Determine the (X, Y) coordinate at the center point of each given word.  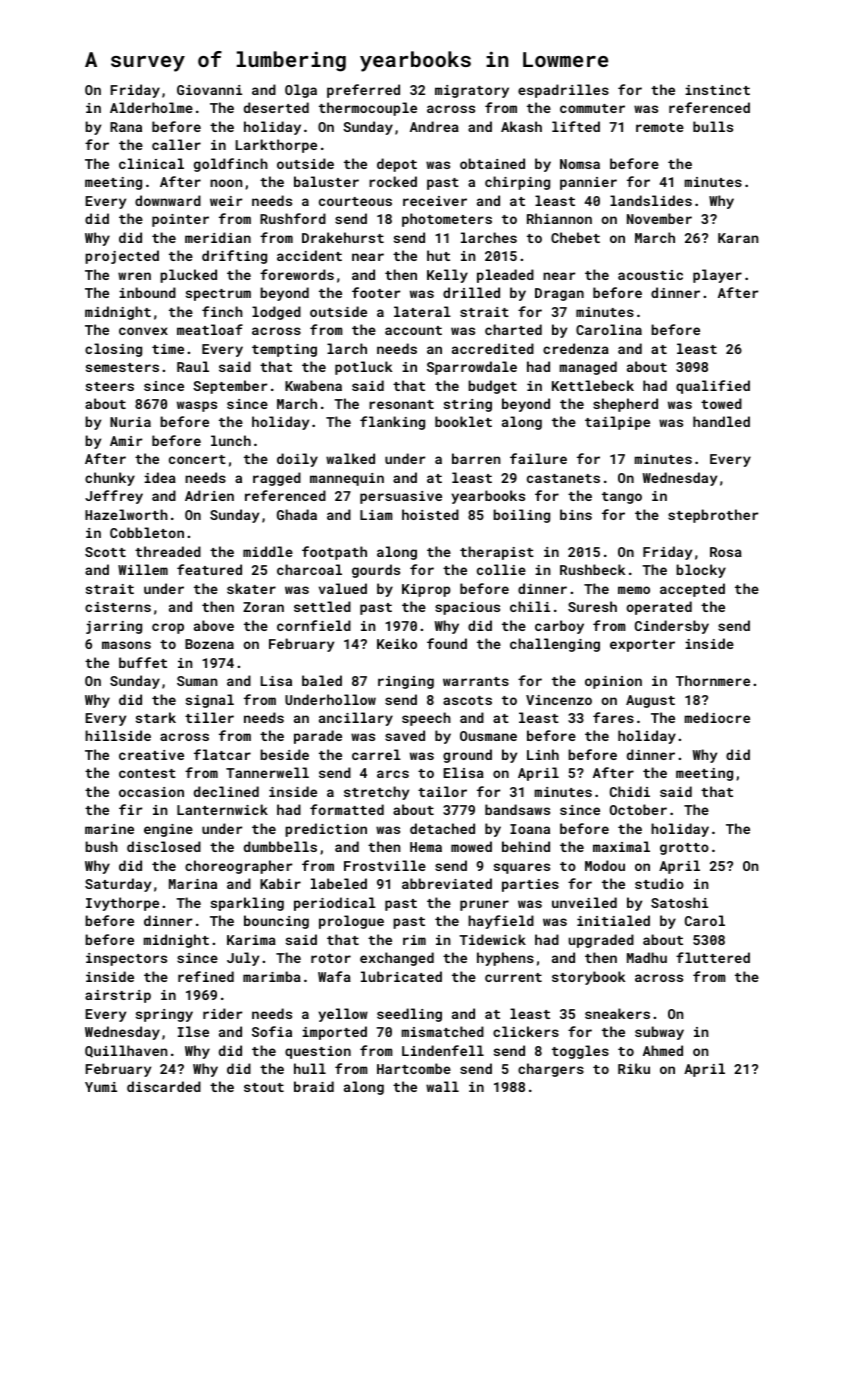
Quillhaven (126, 1051)
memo (634, 590)
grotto (684, 849)
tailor (442, 791)
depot (397, 165)
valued (343, 588)
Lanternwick (222, 809)
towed (721, 403)
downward (168, 200)
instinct (717, 90)
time (168, 349)
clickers (526, 1031)
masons (126, 645)
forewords (297, 274)
